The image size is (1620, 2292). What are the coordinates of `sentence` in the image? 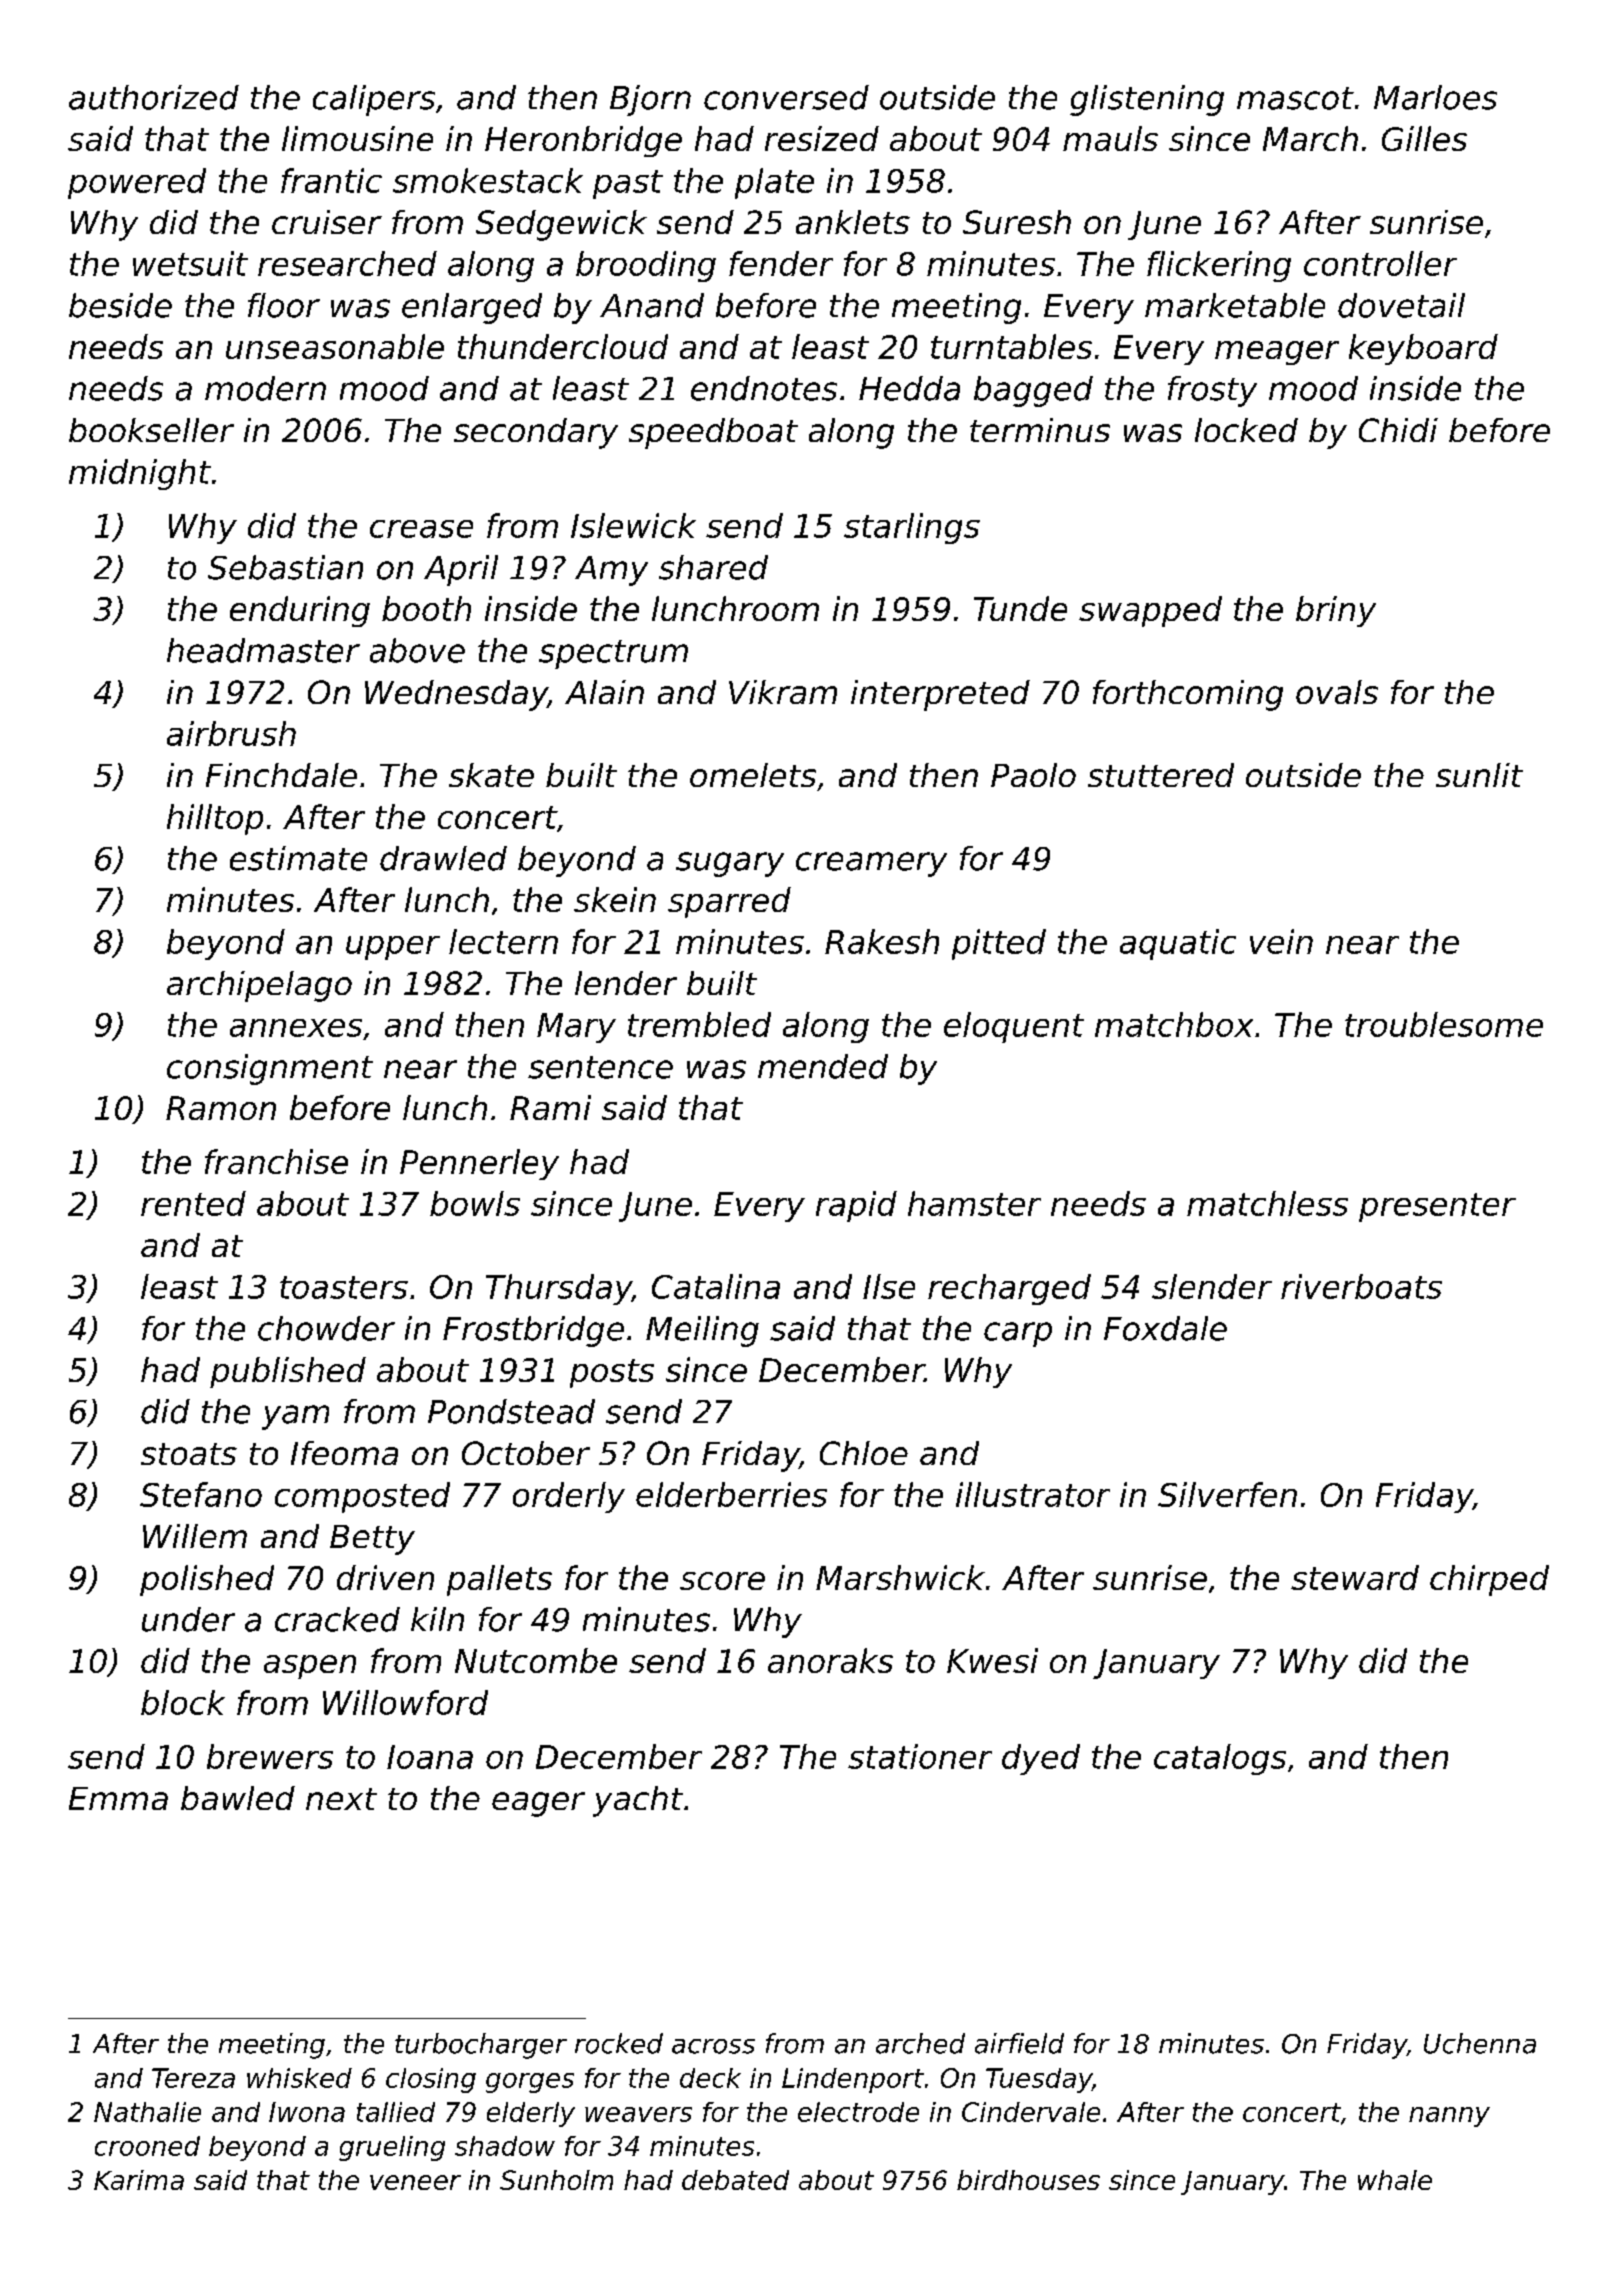 It's located at (600, 1067).
